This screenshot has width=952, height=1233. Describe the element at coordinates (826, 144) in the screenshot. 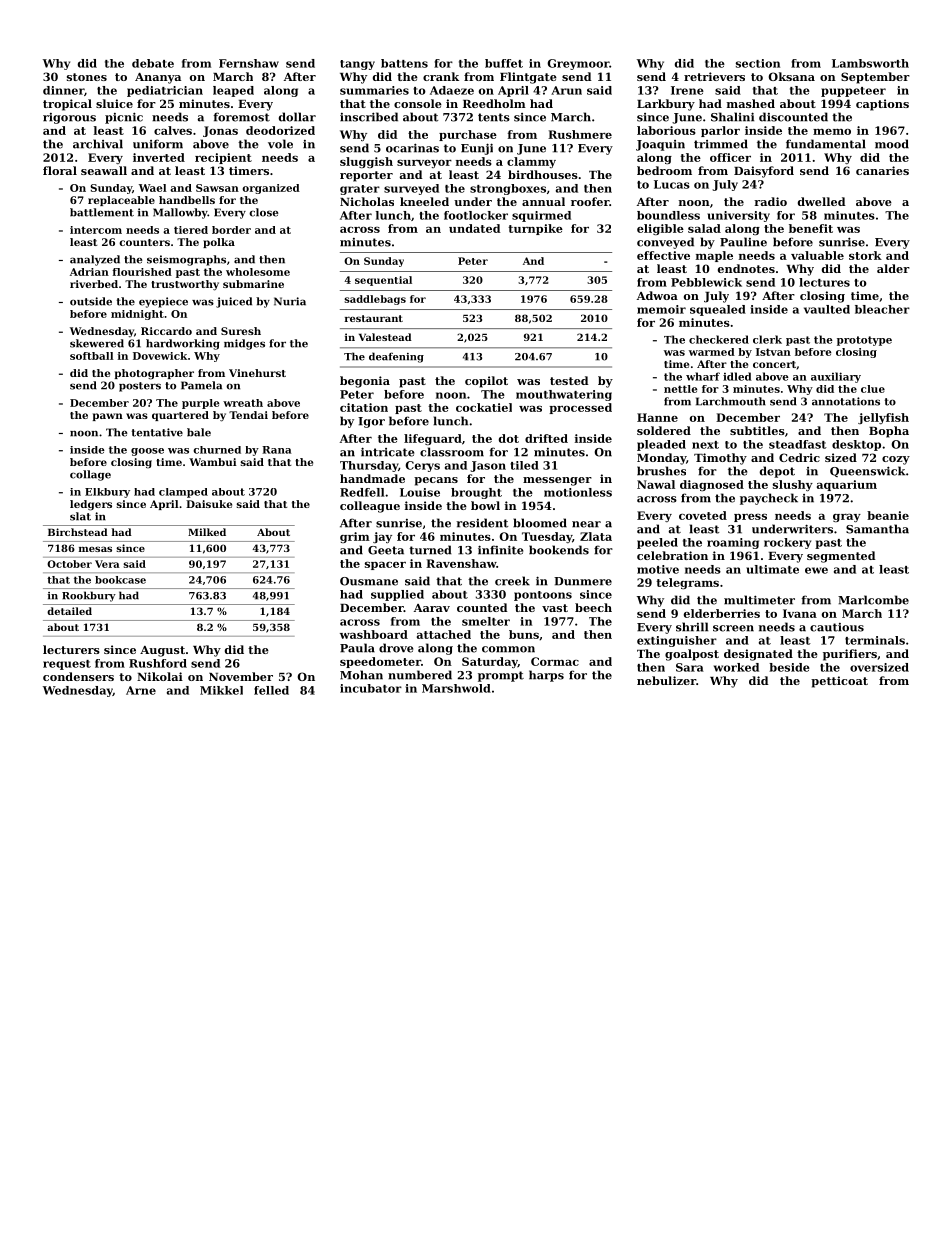

I see `fundamental` at that location.
